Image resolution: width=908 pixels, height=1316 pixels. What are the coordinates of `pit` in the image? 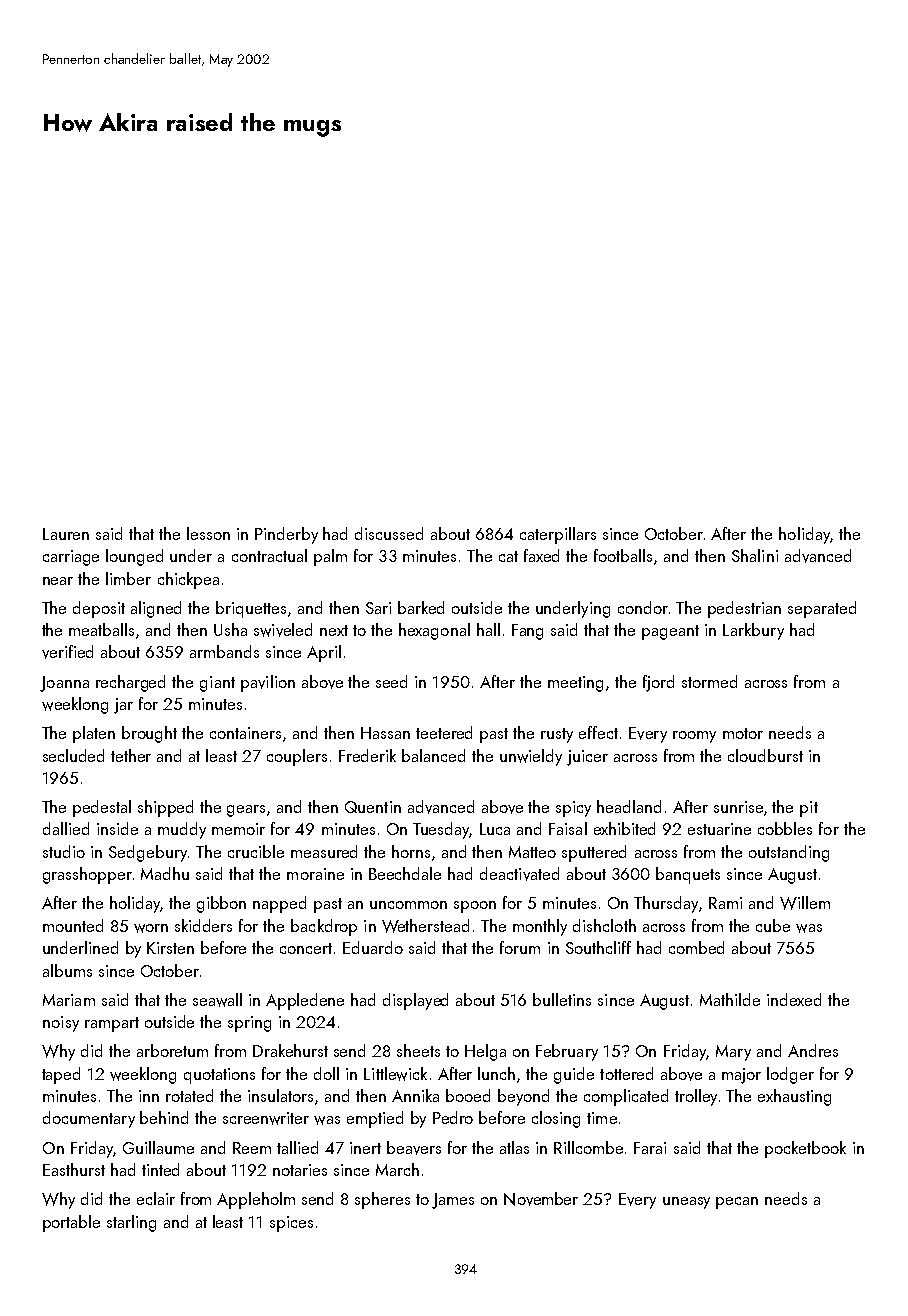 It's located at (809, 809).
